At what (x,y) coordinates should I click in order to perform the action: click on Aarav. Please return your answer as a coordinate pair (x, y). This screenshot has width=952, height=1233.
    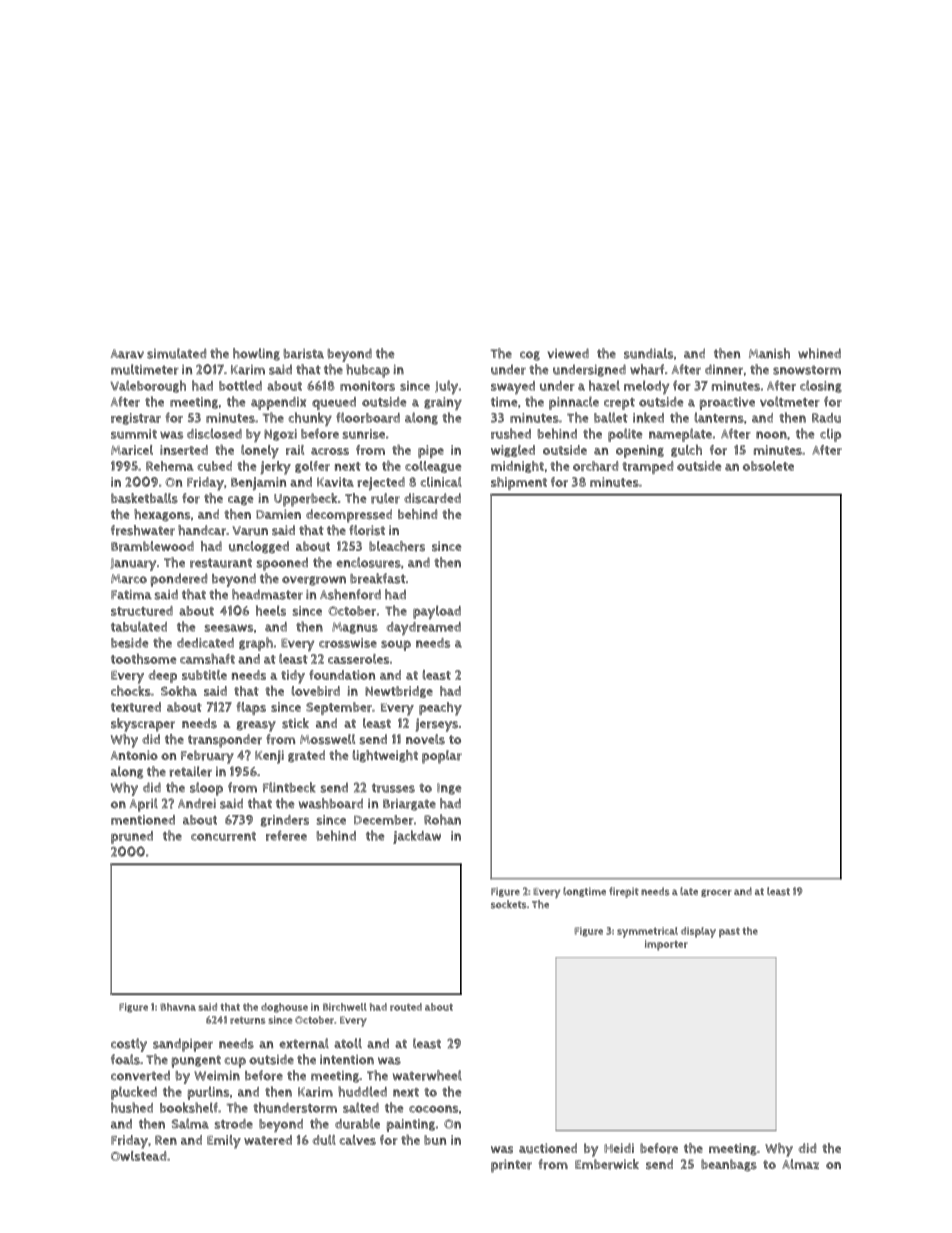
    Looking at the image, I should click on (127, 354).
